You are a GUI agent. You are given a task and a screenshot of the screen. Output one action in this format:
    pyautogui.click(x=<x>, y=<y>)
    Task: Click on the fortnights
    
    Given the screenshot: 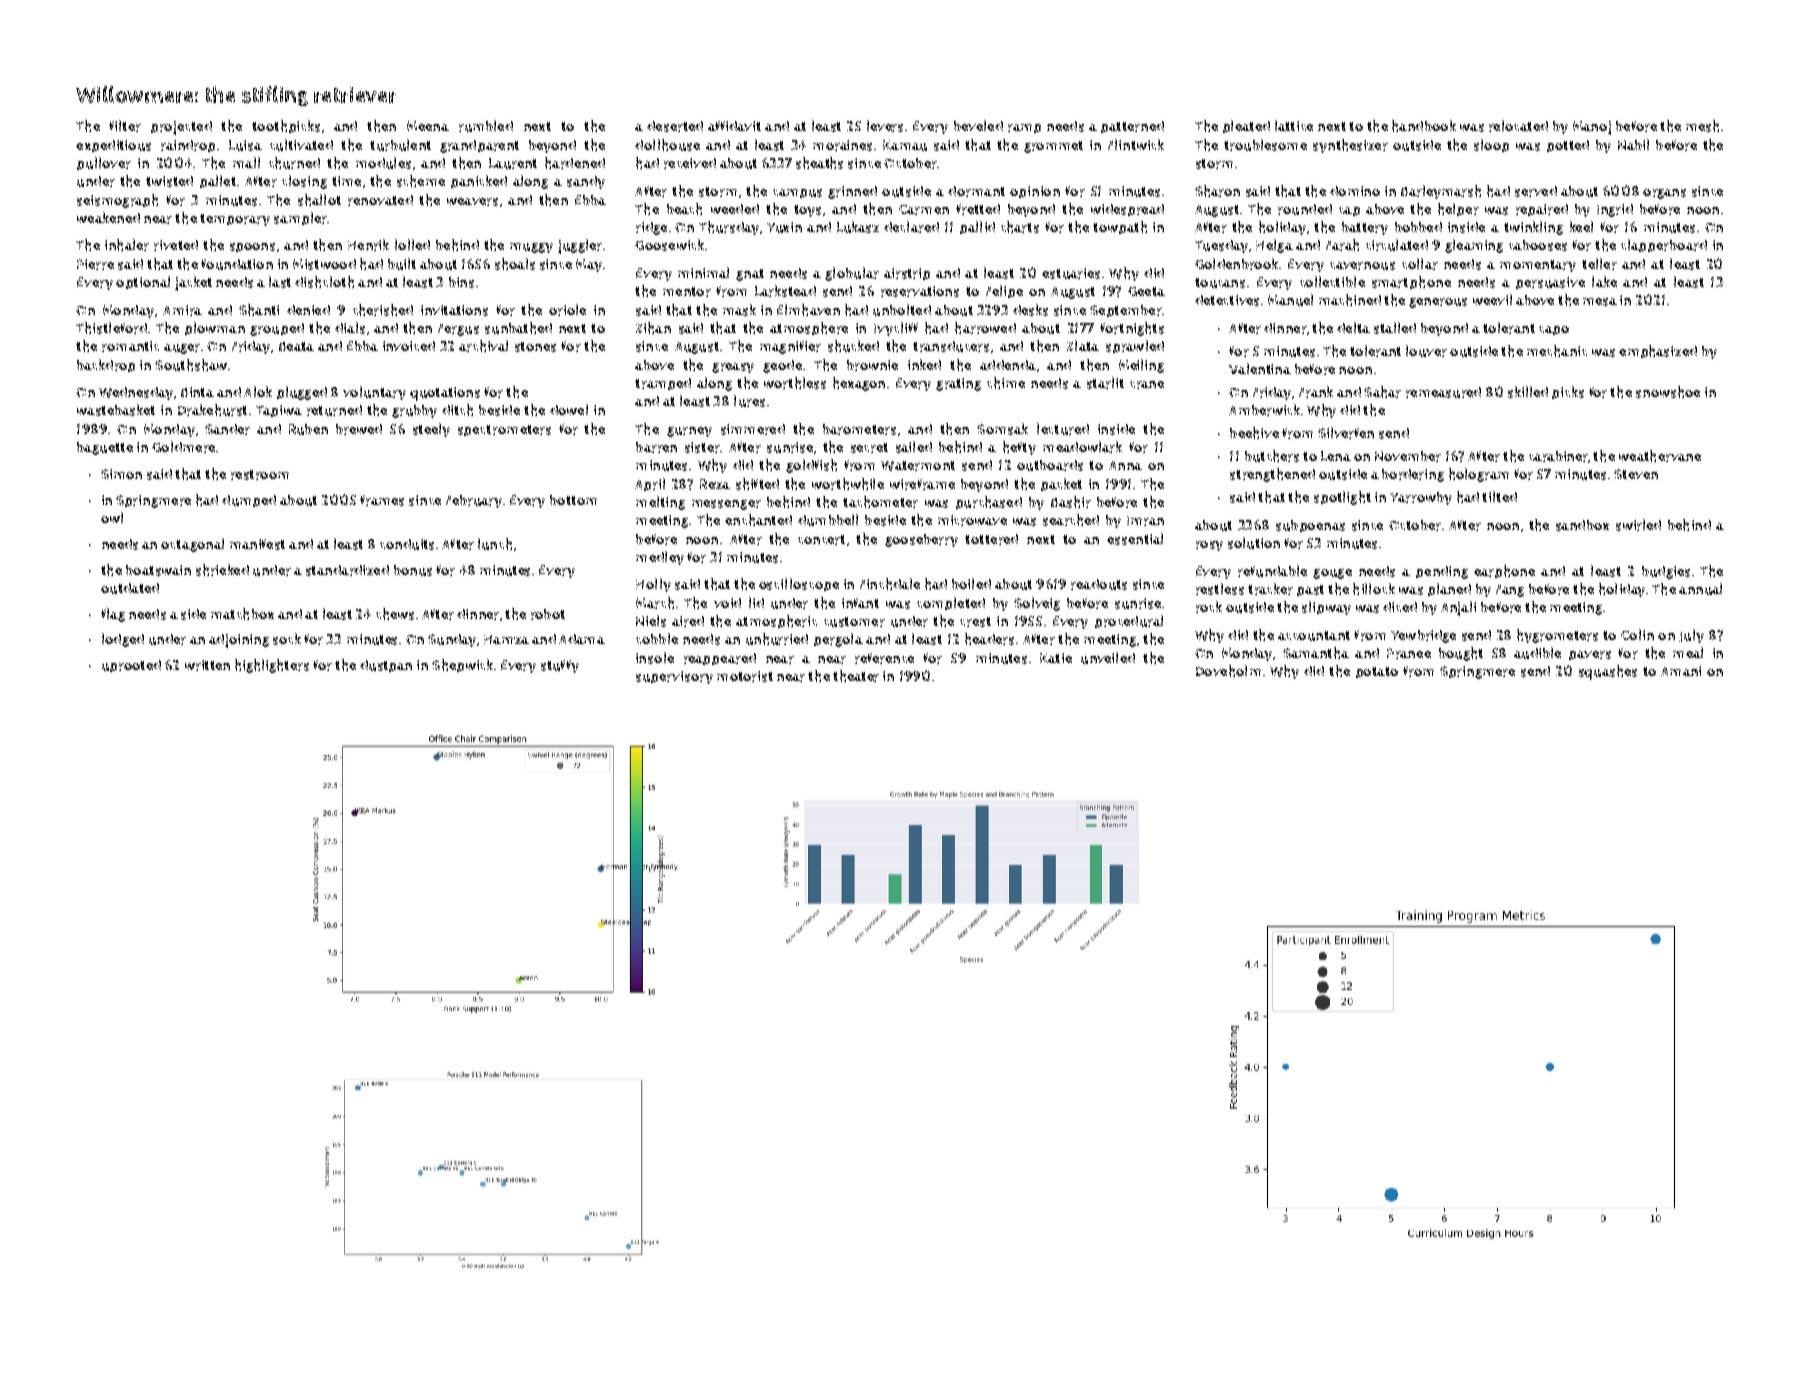 What is the action you would take?
    pyautogui.click(x=1132, y=329)
